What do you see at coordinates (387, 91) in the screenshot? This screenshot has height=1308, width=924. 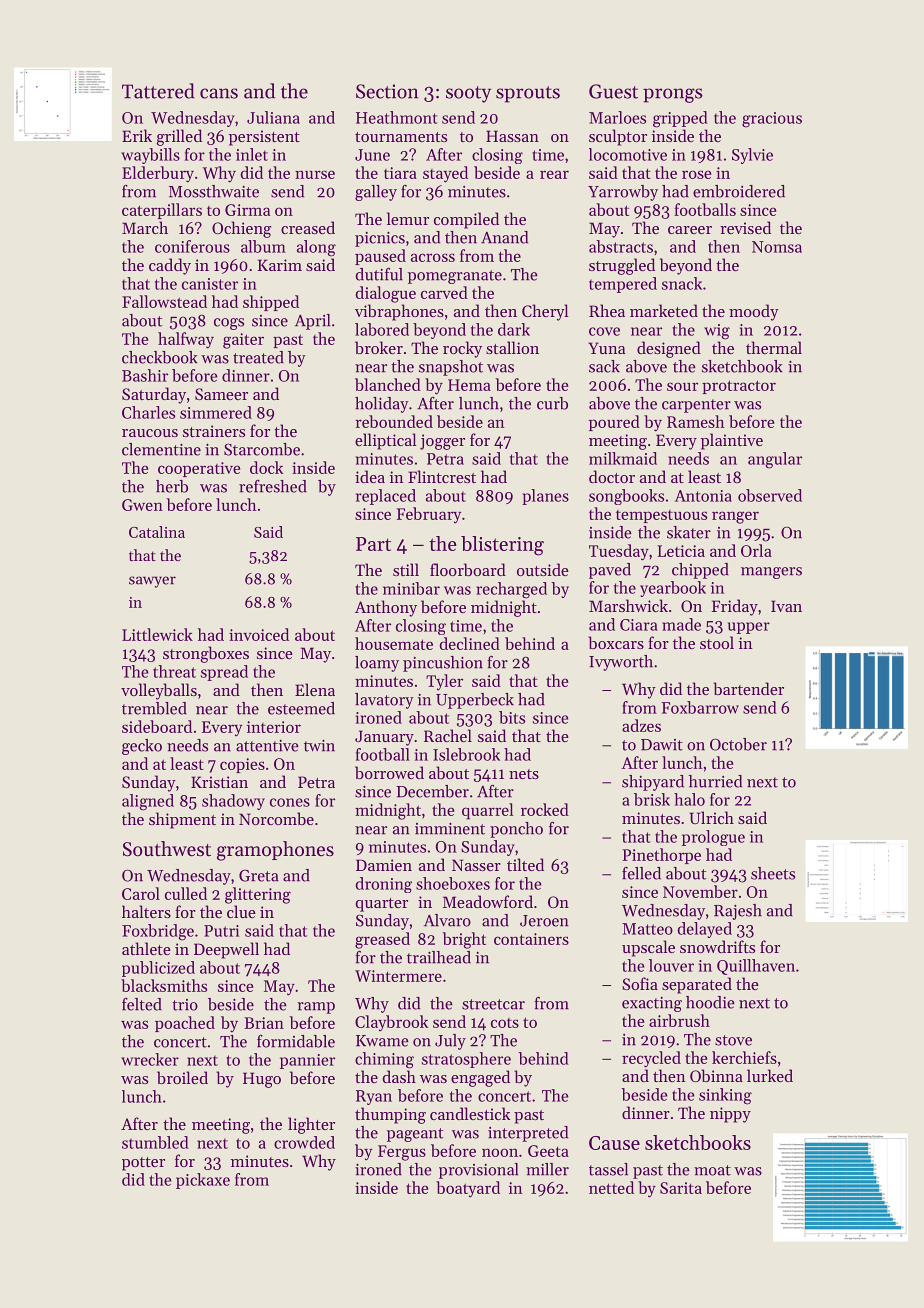 I see `Section` at bounding box center [387, 91].
